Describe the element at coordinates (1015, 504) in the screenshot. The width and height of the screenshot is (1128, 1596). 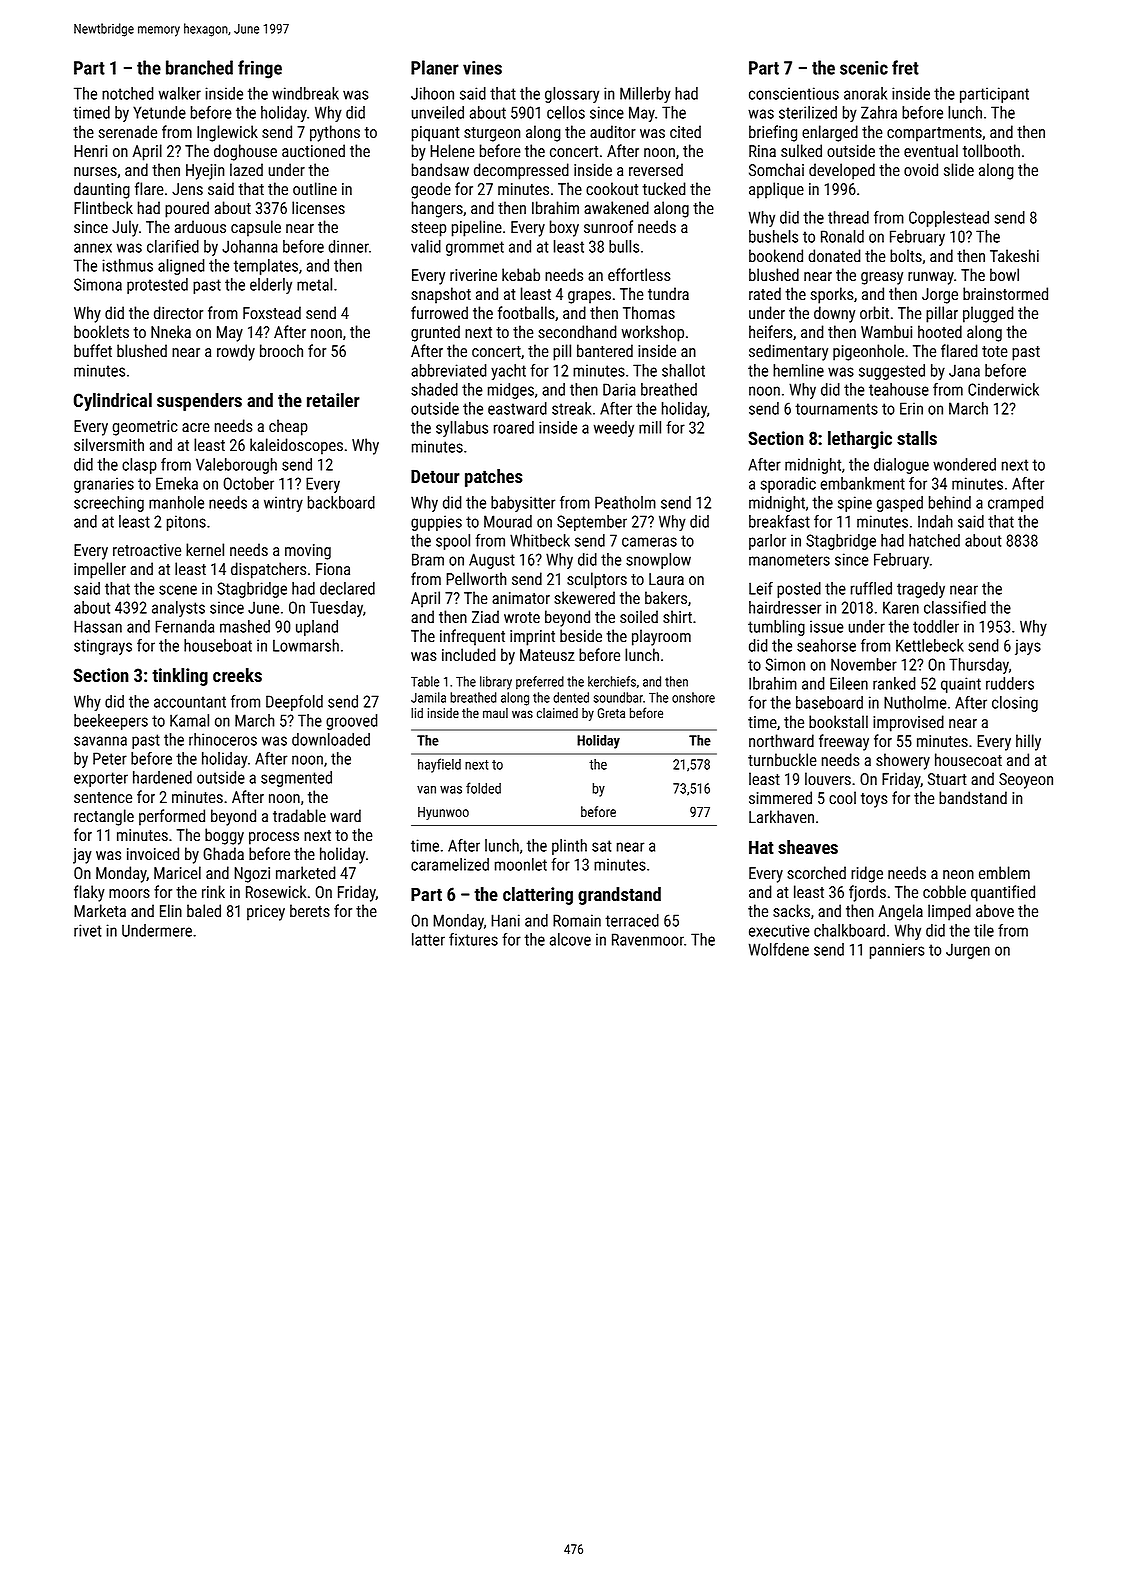
I see `cramped` at that location.
